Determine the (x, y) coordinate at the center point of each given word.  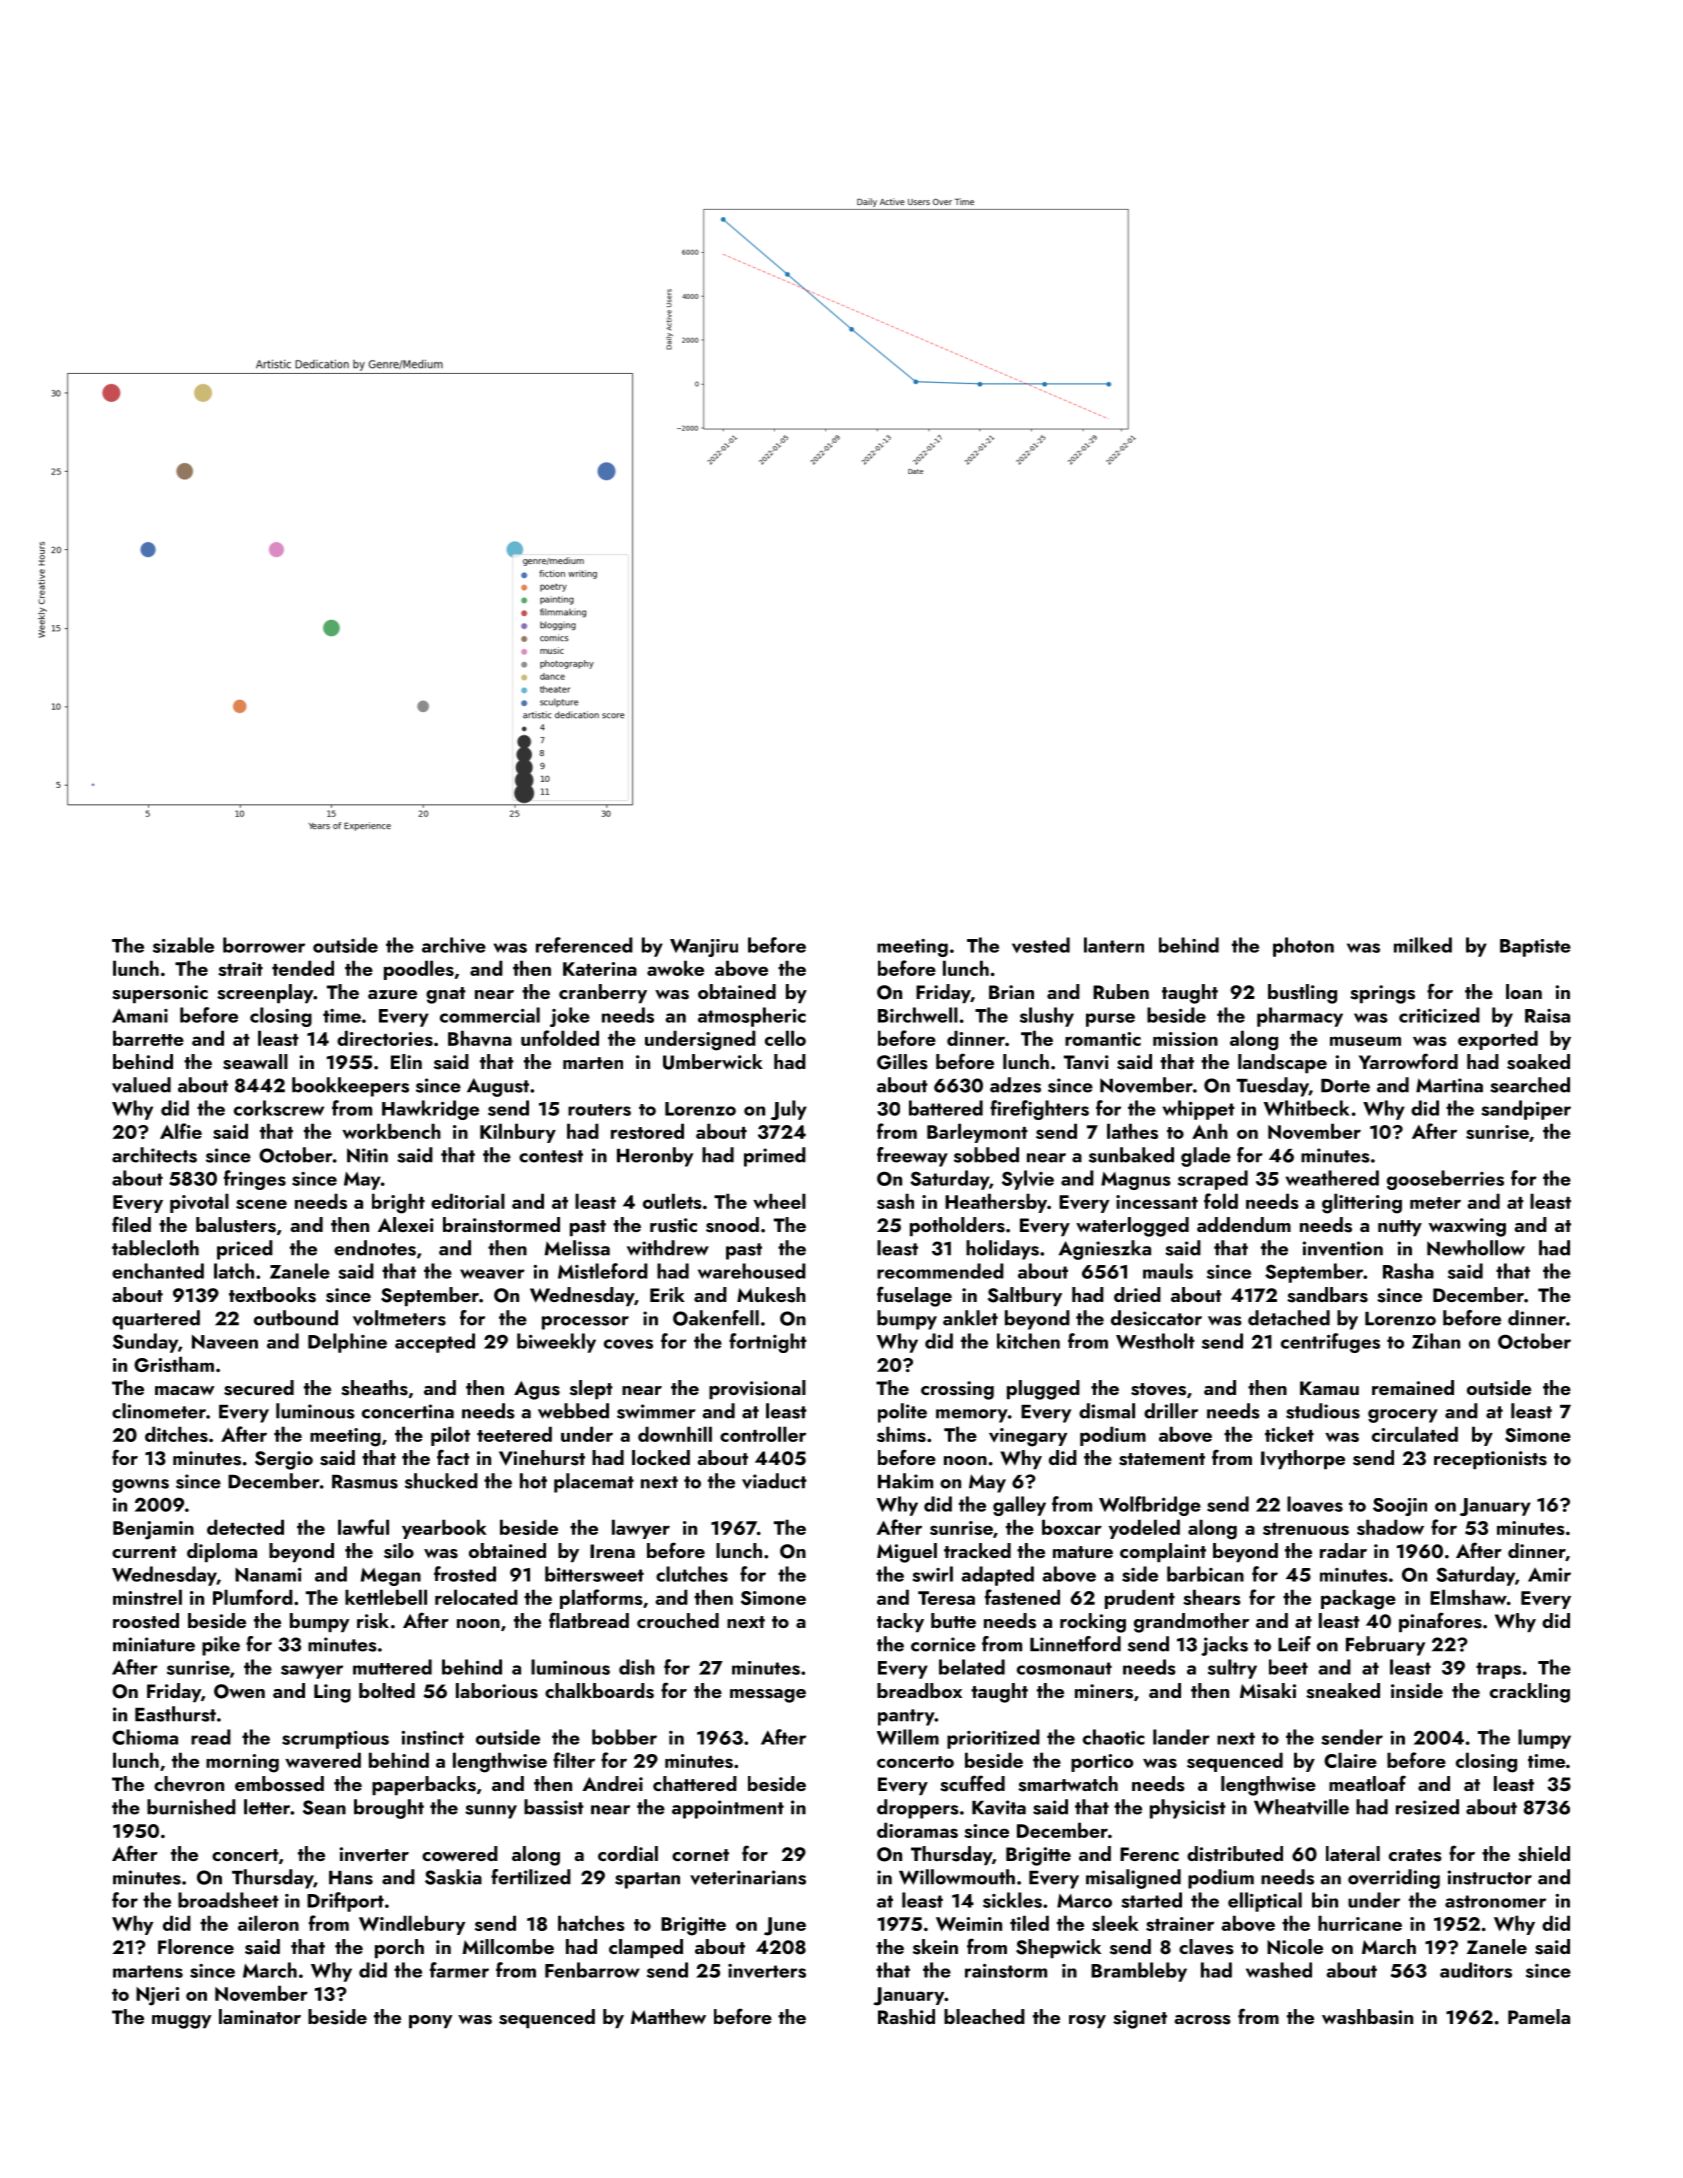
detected (245, 1527)
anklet (970, 1318)
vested (1041, 945)
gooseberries (1445, 1180)
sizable (183, 945)
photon (1303, 947)
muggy (181, 2022)
